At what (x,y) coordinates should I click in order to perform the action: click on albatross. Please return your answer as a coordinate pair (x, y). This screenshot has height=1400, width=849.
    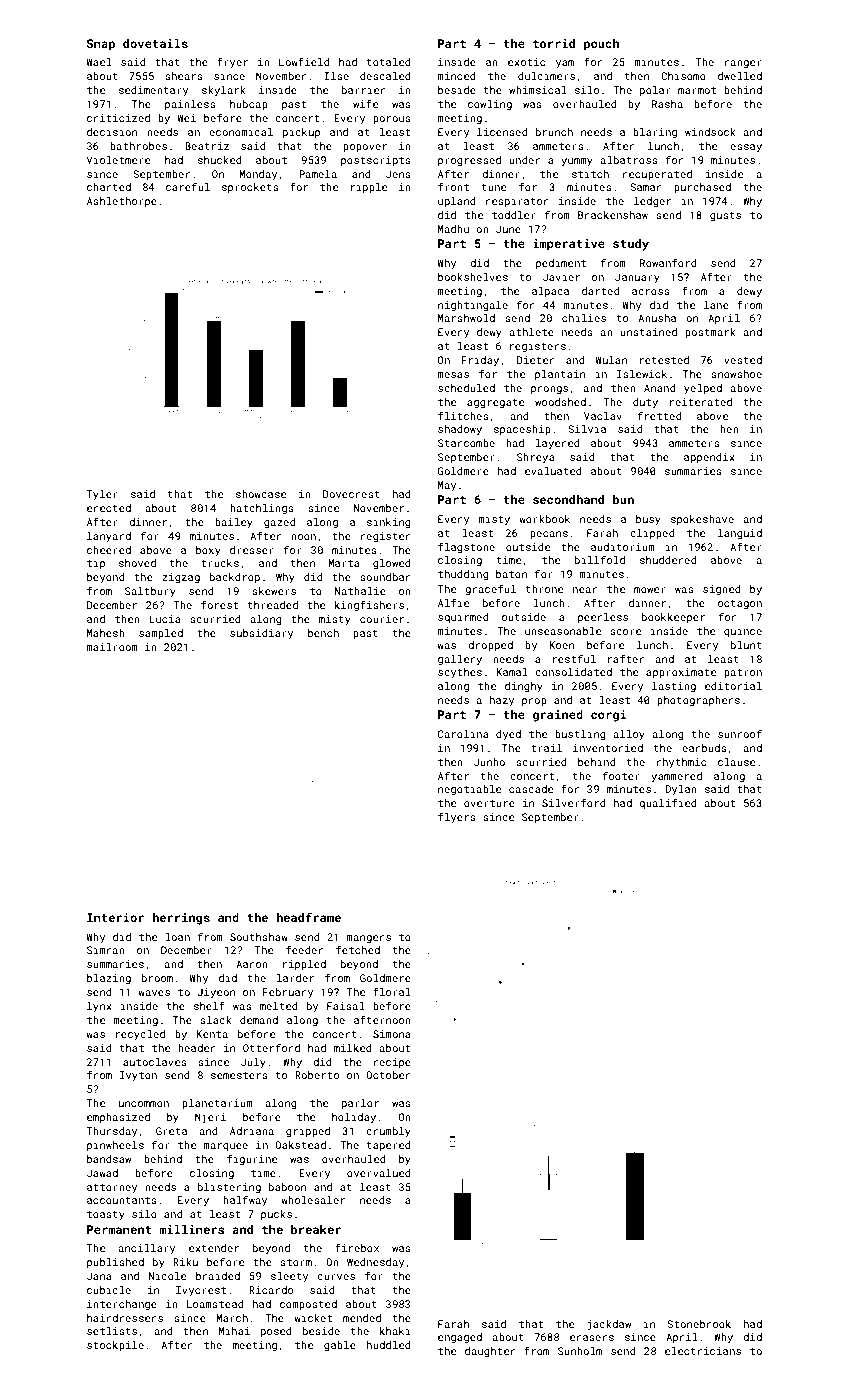
    Looking at the image, I should click on (629, 160).
